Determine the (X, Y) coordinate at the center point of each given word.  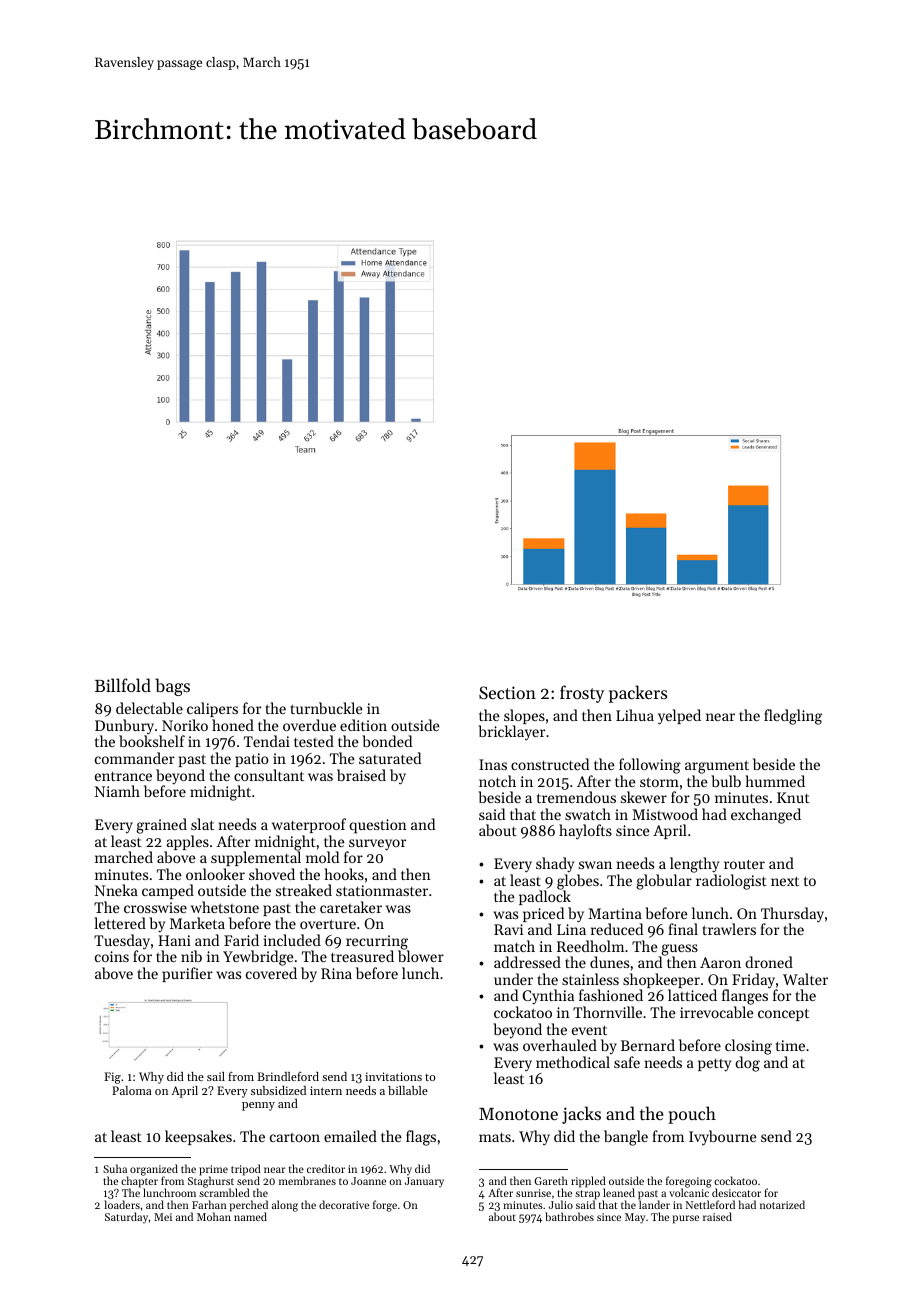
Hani (174, 940)
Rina (336, 973)
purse (686, 1219)
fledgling (793, 717)
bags (172, 687)
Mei (163, 1217)
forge (385, 1206)
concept (783, 1014)
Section (507, 692)
